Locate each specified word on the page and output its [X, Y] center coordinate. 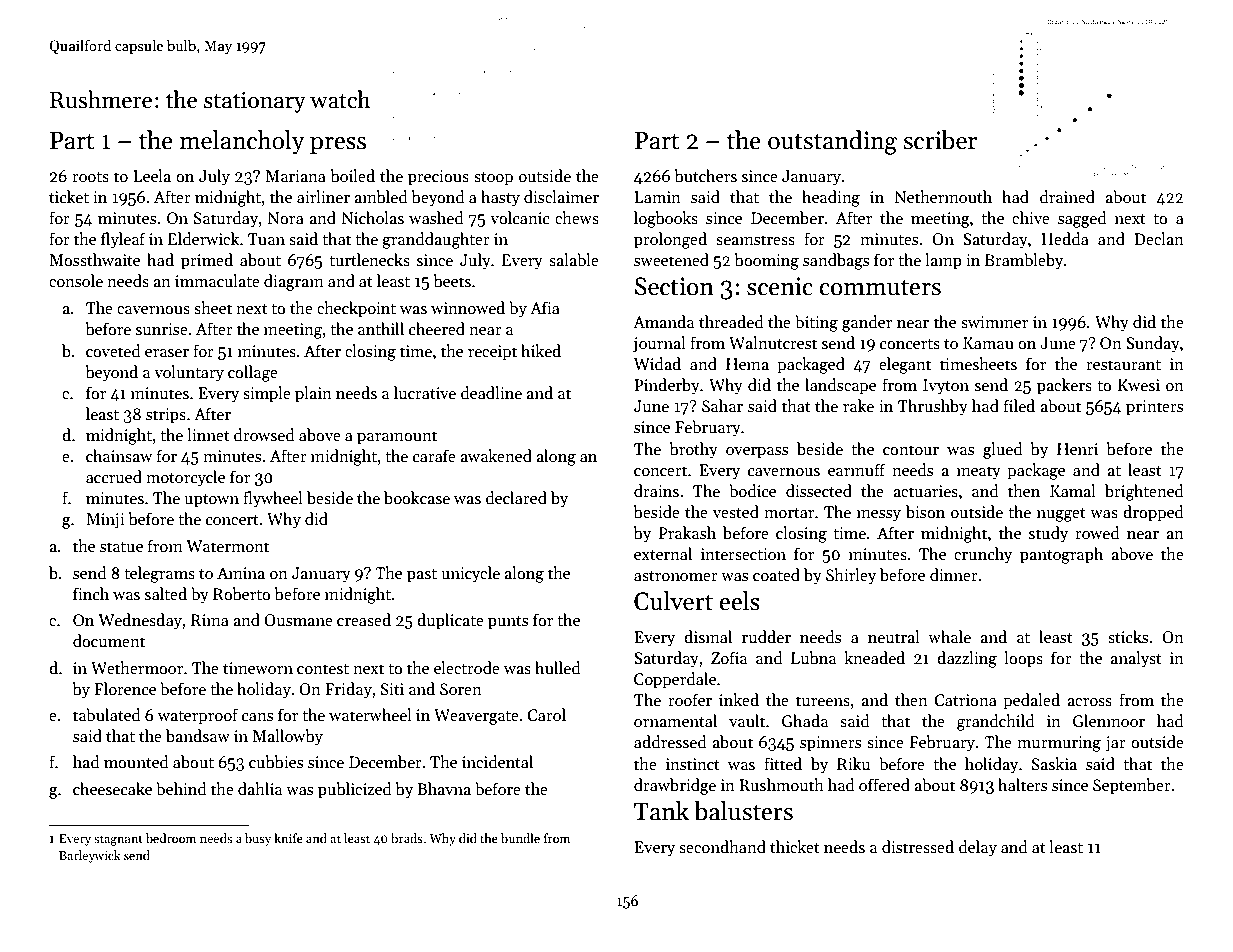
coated [776, 574]
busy [258, 839]
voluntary [189, 373]
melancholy [242, 142]
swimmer [994, 322]
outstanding [832, 142]
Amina [241, 573]
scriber [940, 140]
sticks [1128, 637]
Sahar [722, 405]
